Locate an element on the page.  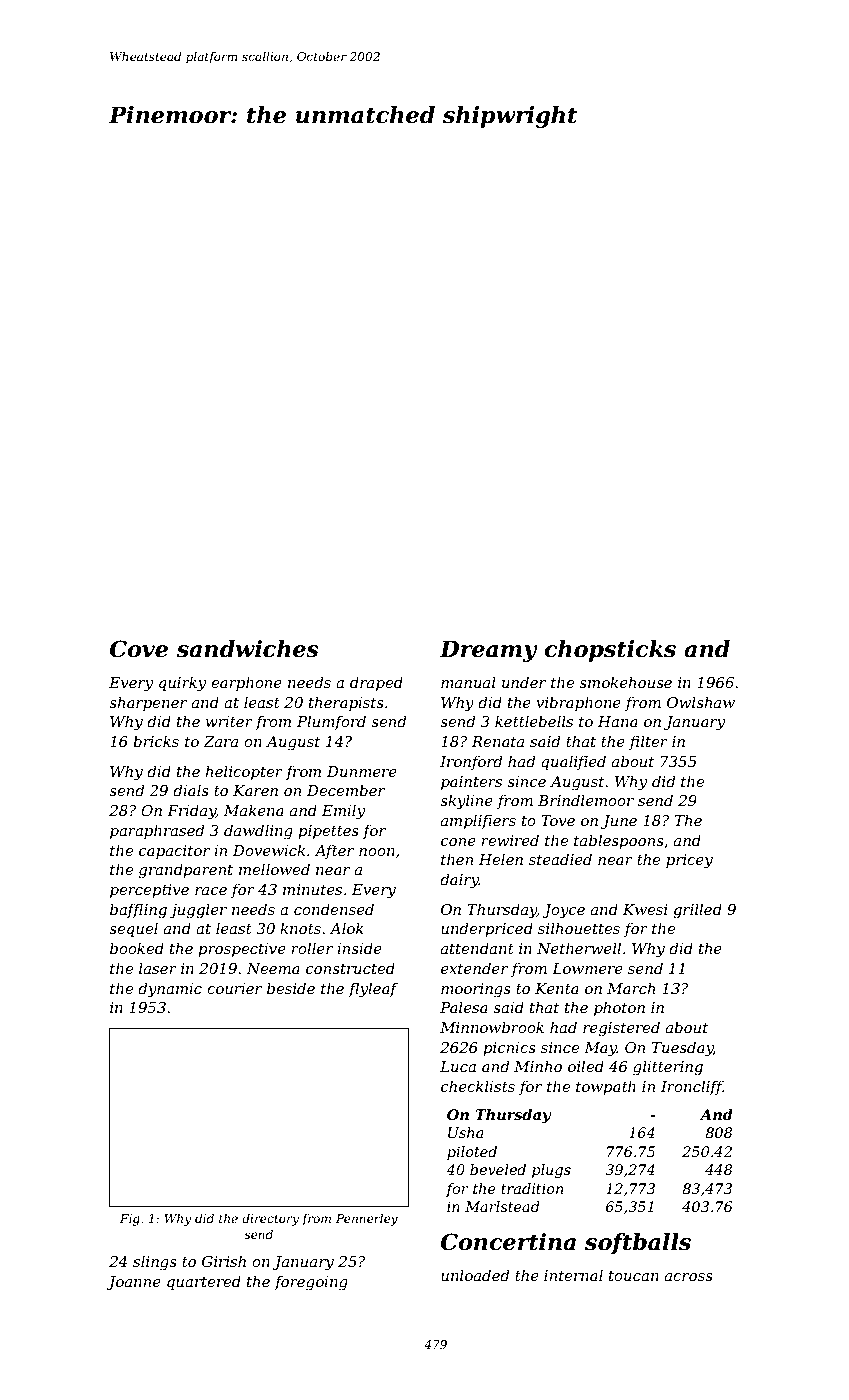
June is located at coordinates (619, 822).
